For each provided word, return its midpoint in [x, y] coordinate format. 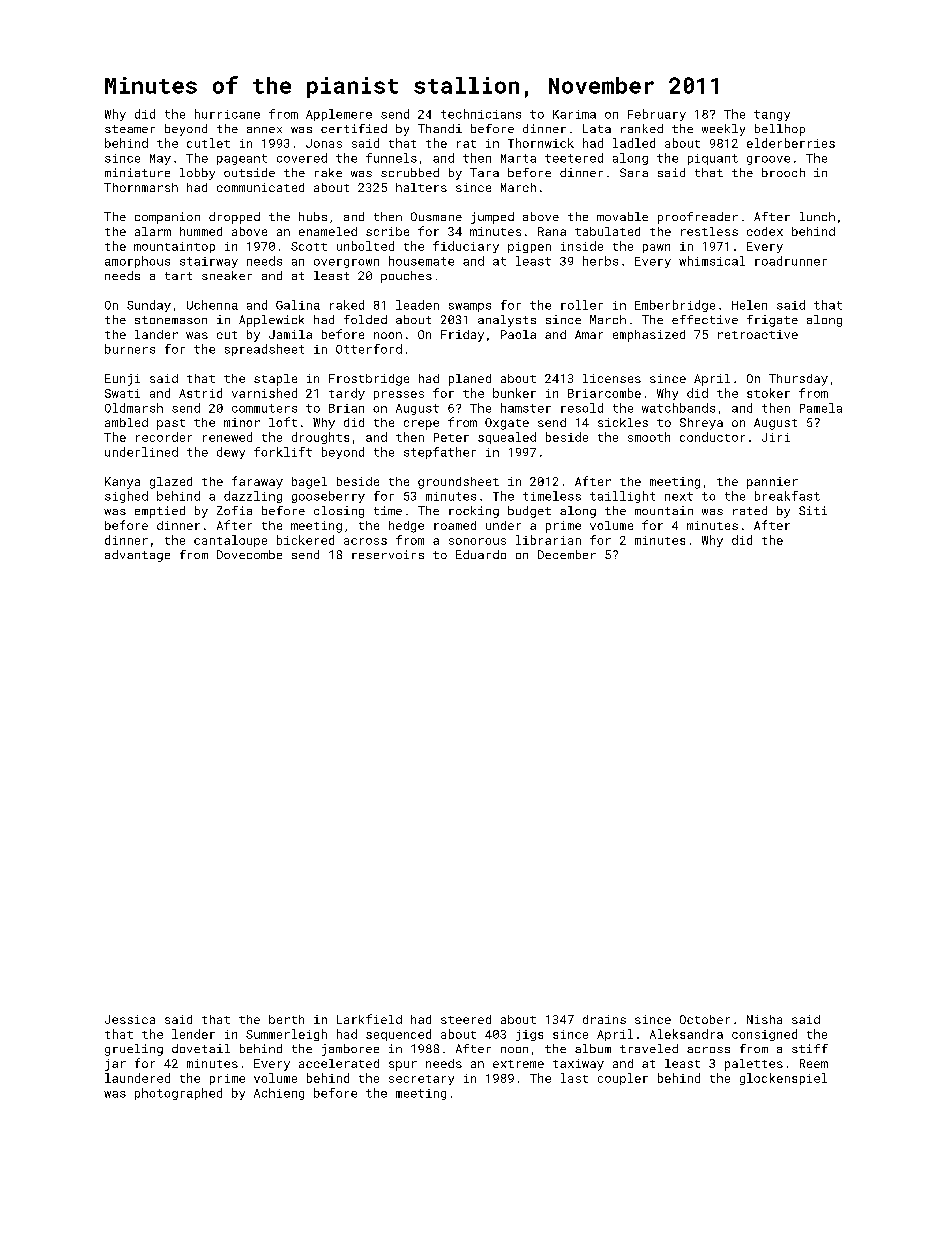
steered [466, 1019]
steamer [130, 129]
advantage [137, 556]
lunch [817, 216]
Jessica [130, 1019]
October [705, 1019]
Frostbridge [369, 380]
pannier [772, 483]
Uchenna [212, 305]
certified [354, 128]
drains [604, 1019]
